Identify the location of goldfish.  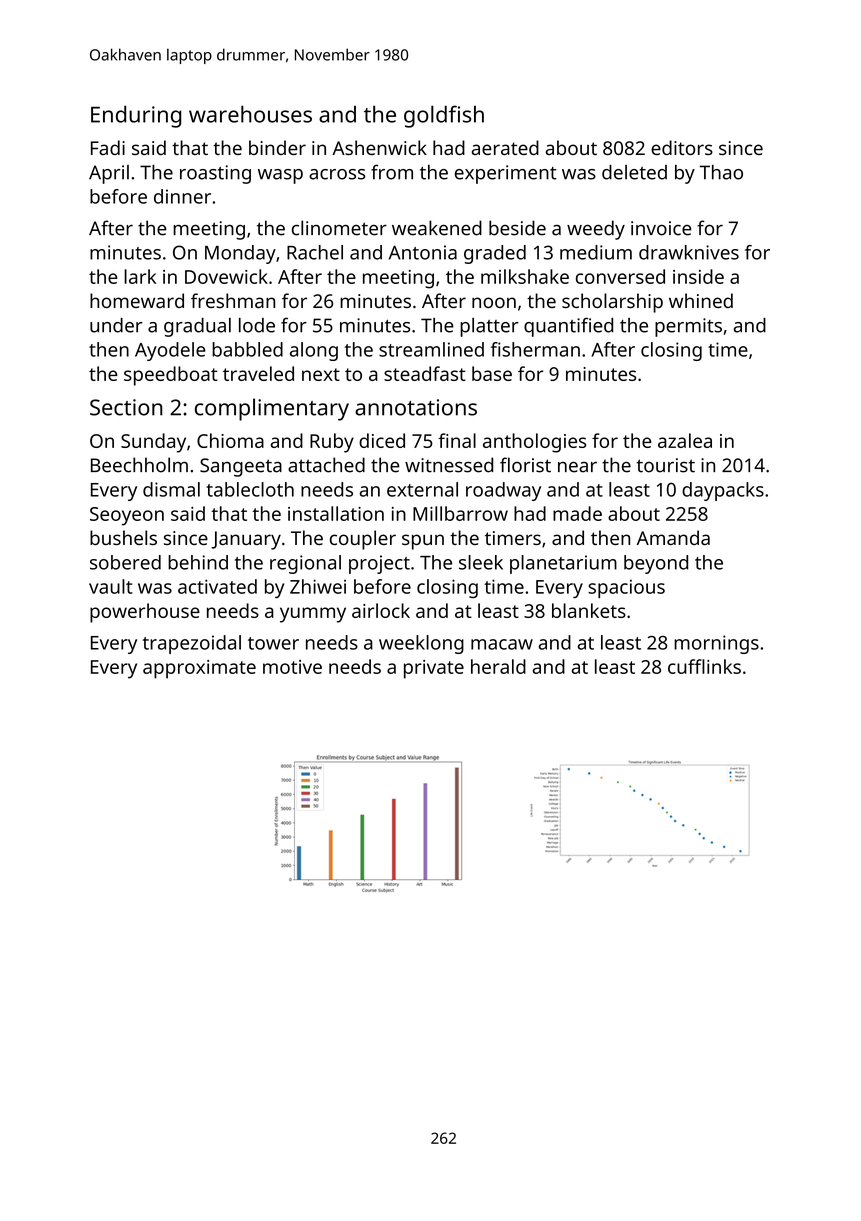
(444, 116).
